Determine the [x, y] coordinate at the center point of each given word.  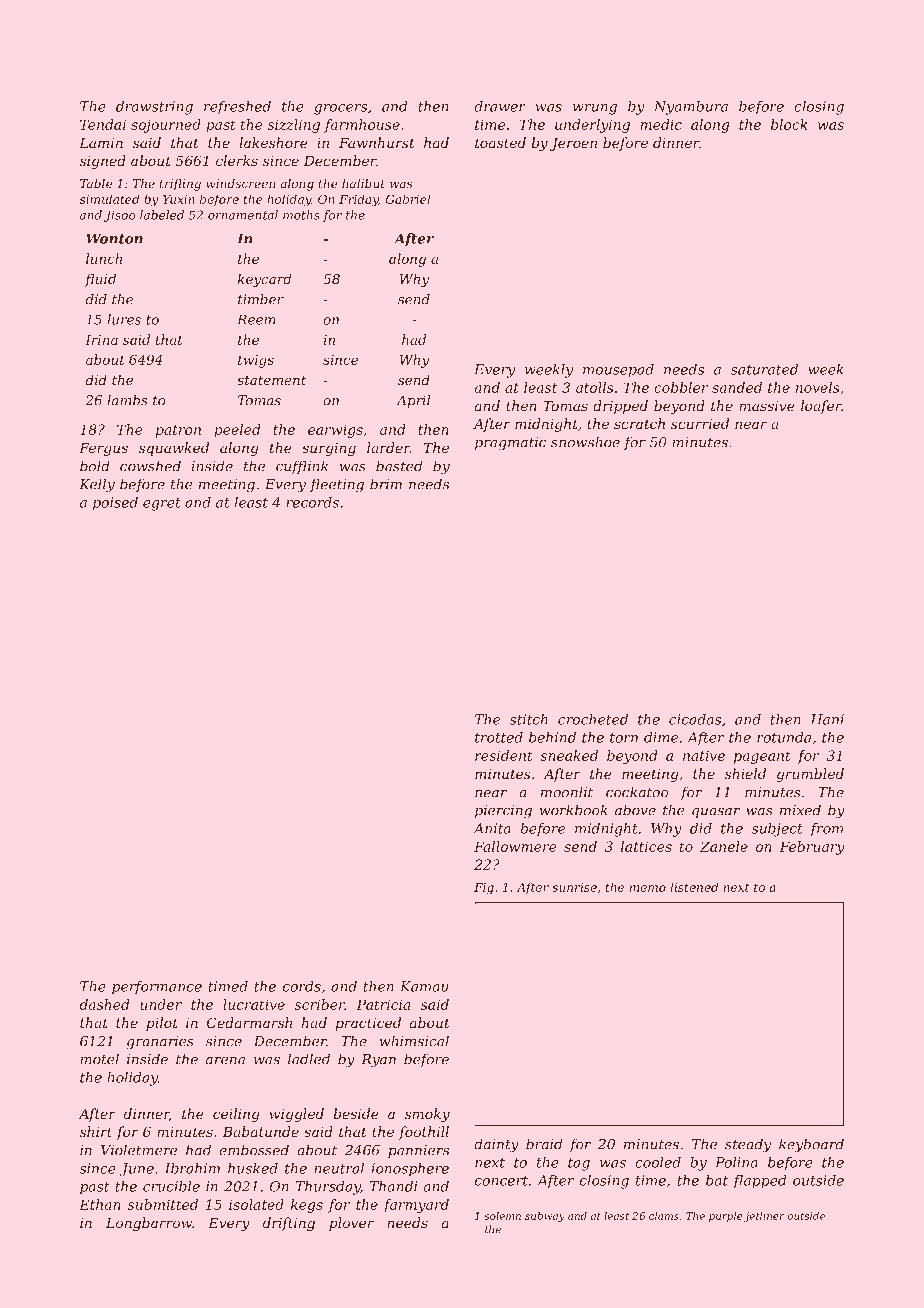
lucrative [254, 1004]
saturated [764, 369]
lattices [646, 846]
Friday [359, 200]
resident [504, 755]
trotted [499, 737]
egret [162, 504]
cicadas [695, 719]
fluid [100, 280]
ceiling [236, 1115]
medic [661, 124]
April [413, 401]
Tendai [103, 124]
